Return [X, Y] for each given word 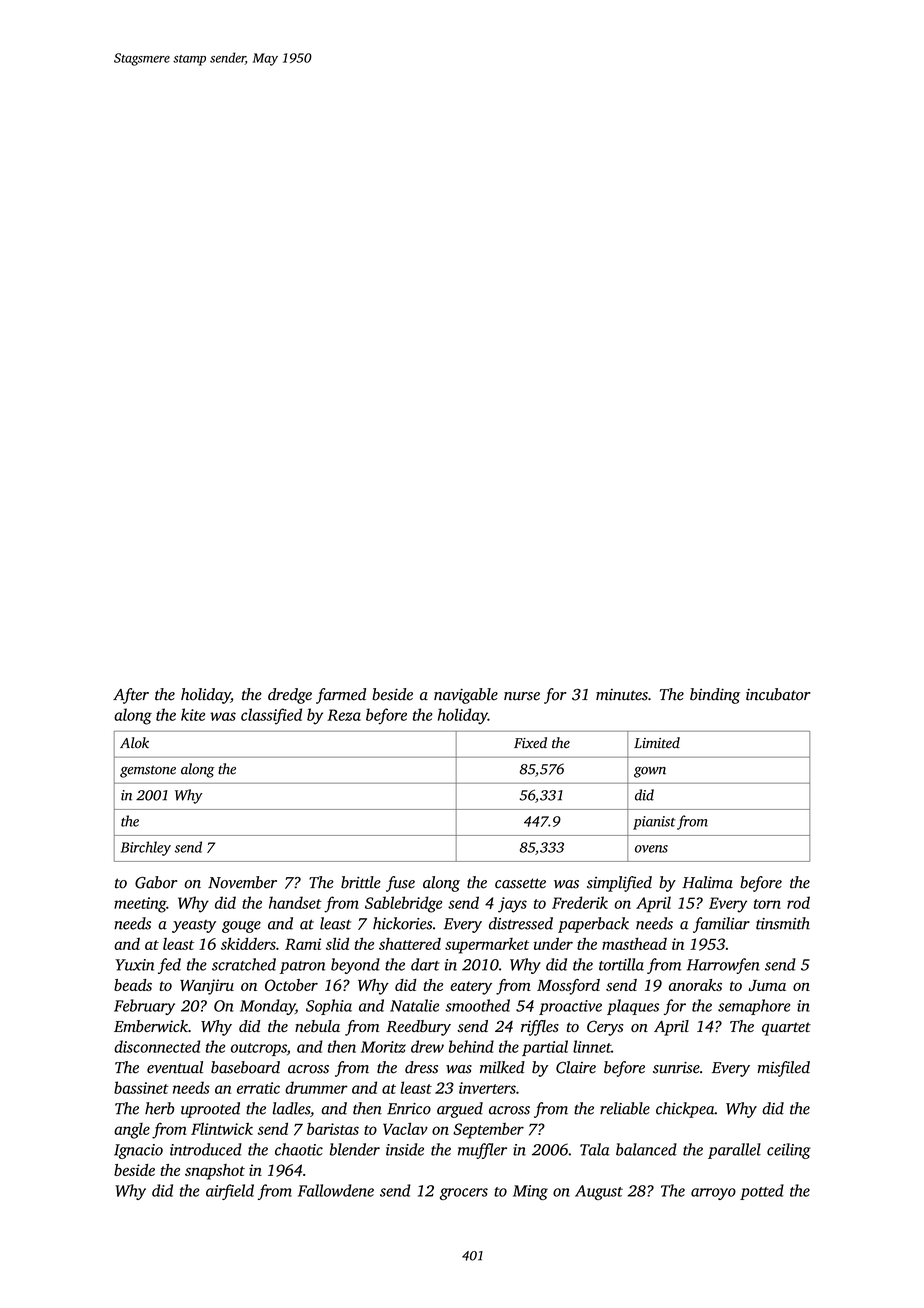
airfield [230, 1192]
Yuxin [134, 965]
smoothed [477, 1005]
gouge [241, 927]
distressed [521, 923]
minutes [622, 695]
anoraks [695, 985]
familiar [721, 925]
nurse [522, 696]
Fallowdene [336, 1190]
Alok [134, 743]
